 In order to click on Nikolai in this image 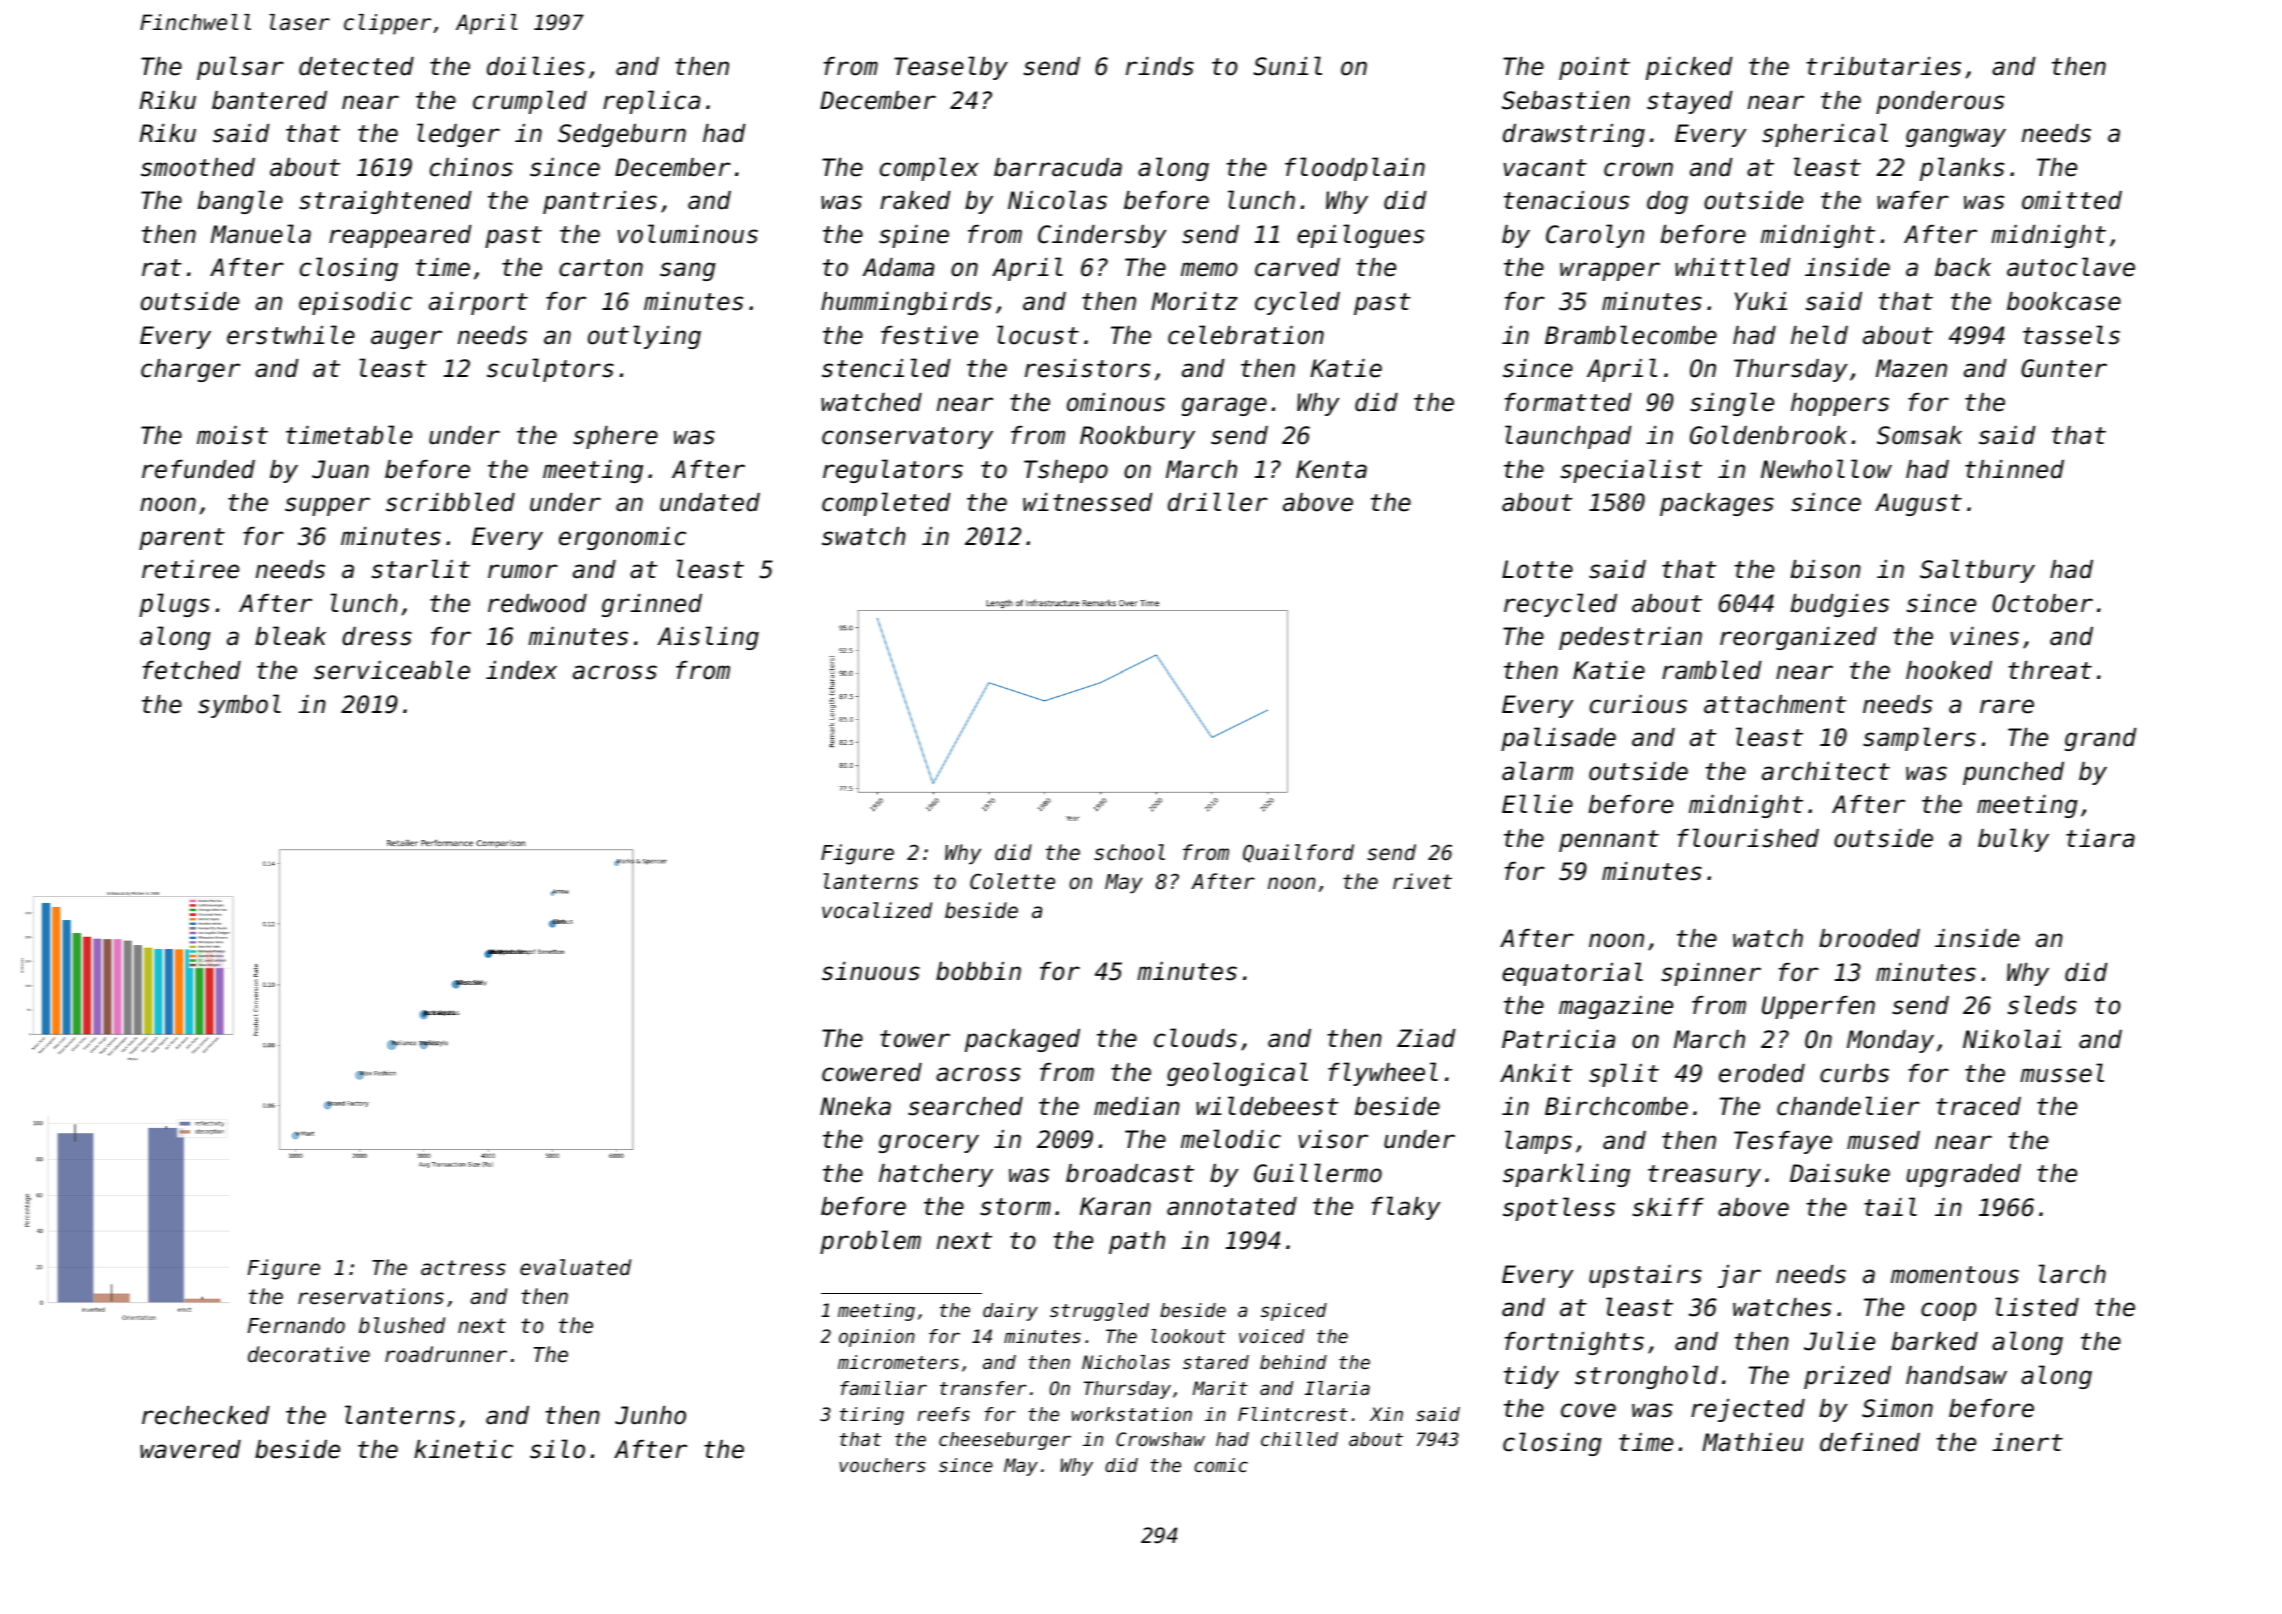, I will do `click(2012, 1039)`.
